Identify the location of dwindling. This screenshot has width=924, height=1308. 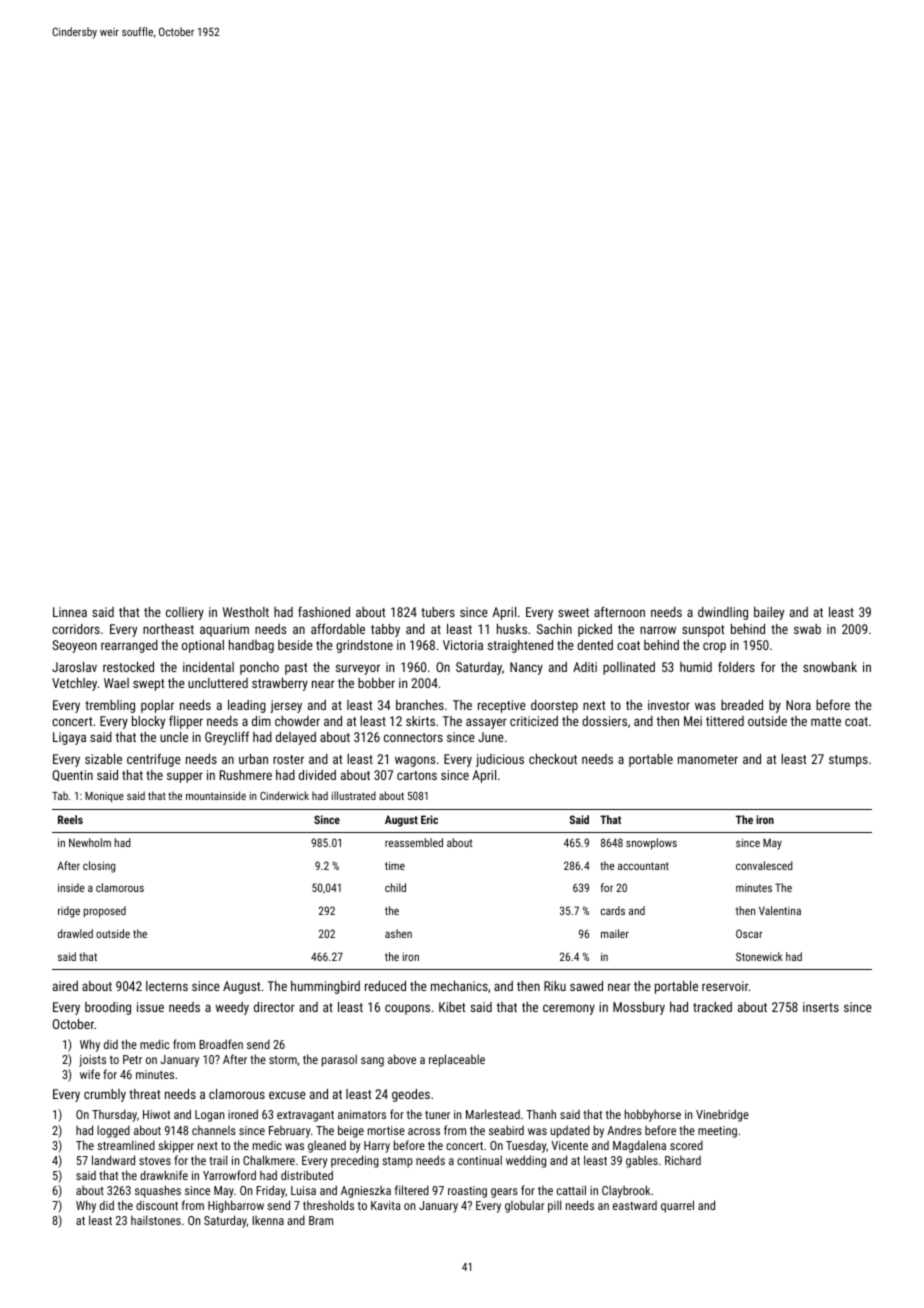
(723, 613).
